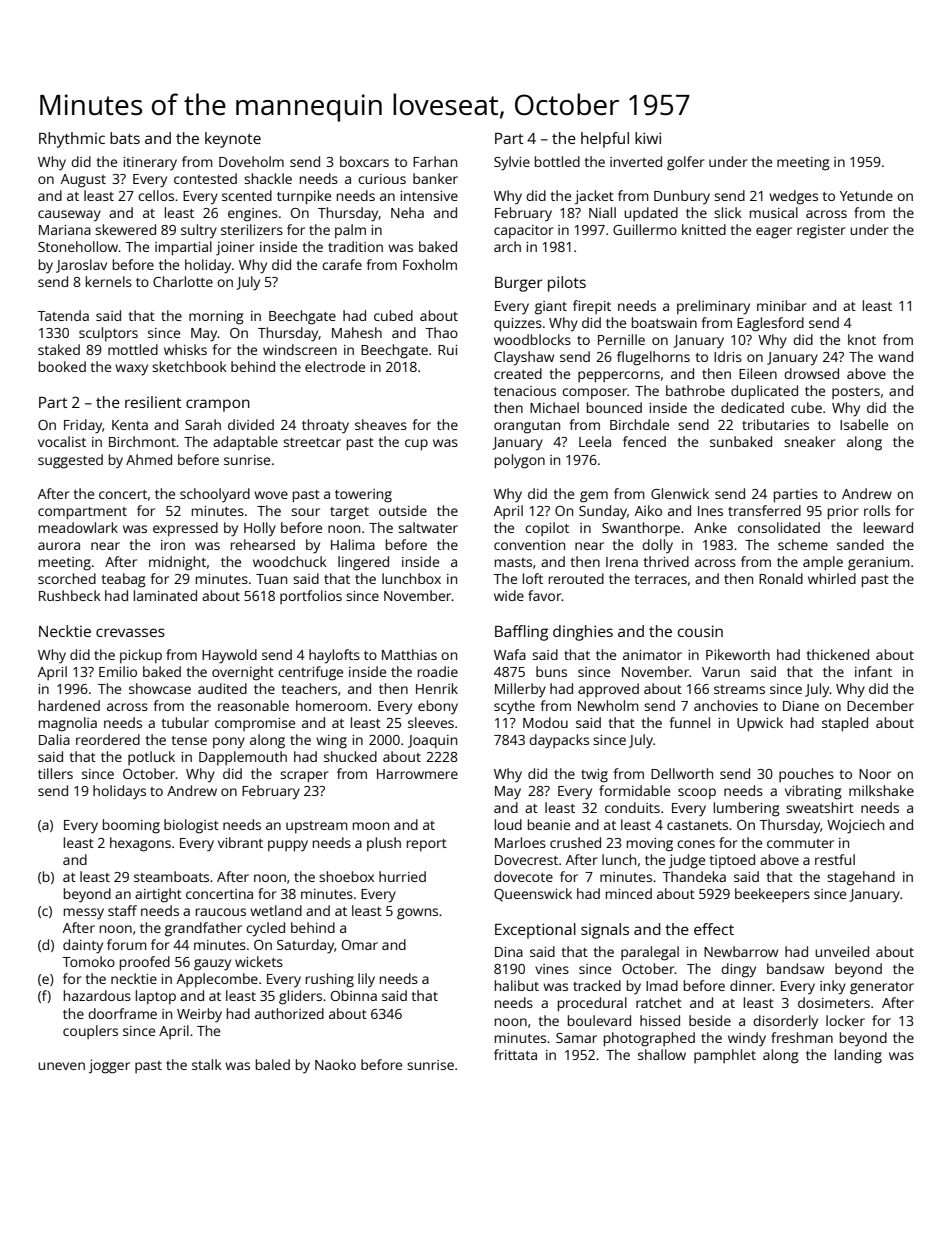 This screenshot has width=952, height=1233. I want to click on keynote, so click(233, 140).
